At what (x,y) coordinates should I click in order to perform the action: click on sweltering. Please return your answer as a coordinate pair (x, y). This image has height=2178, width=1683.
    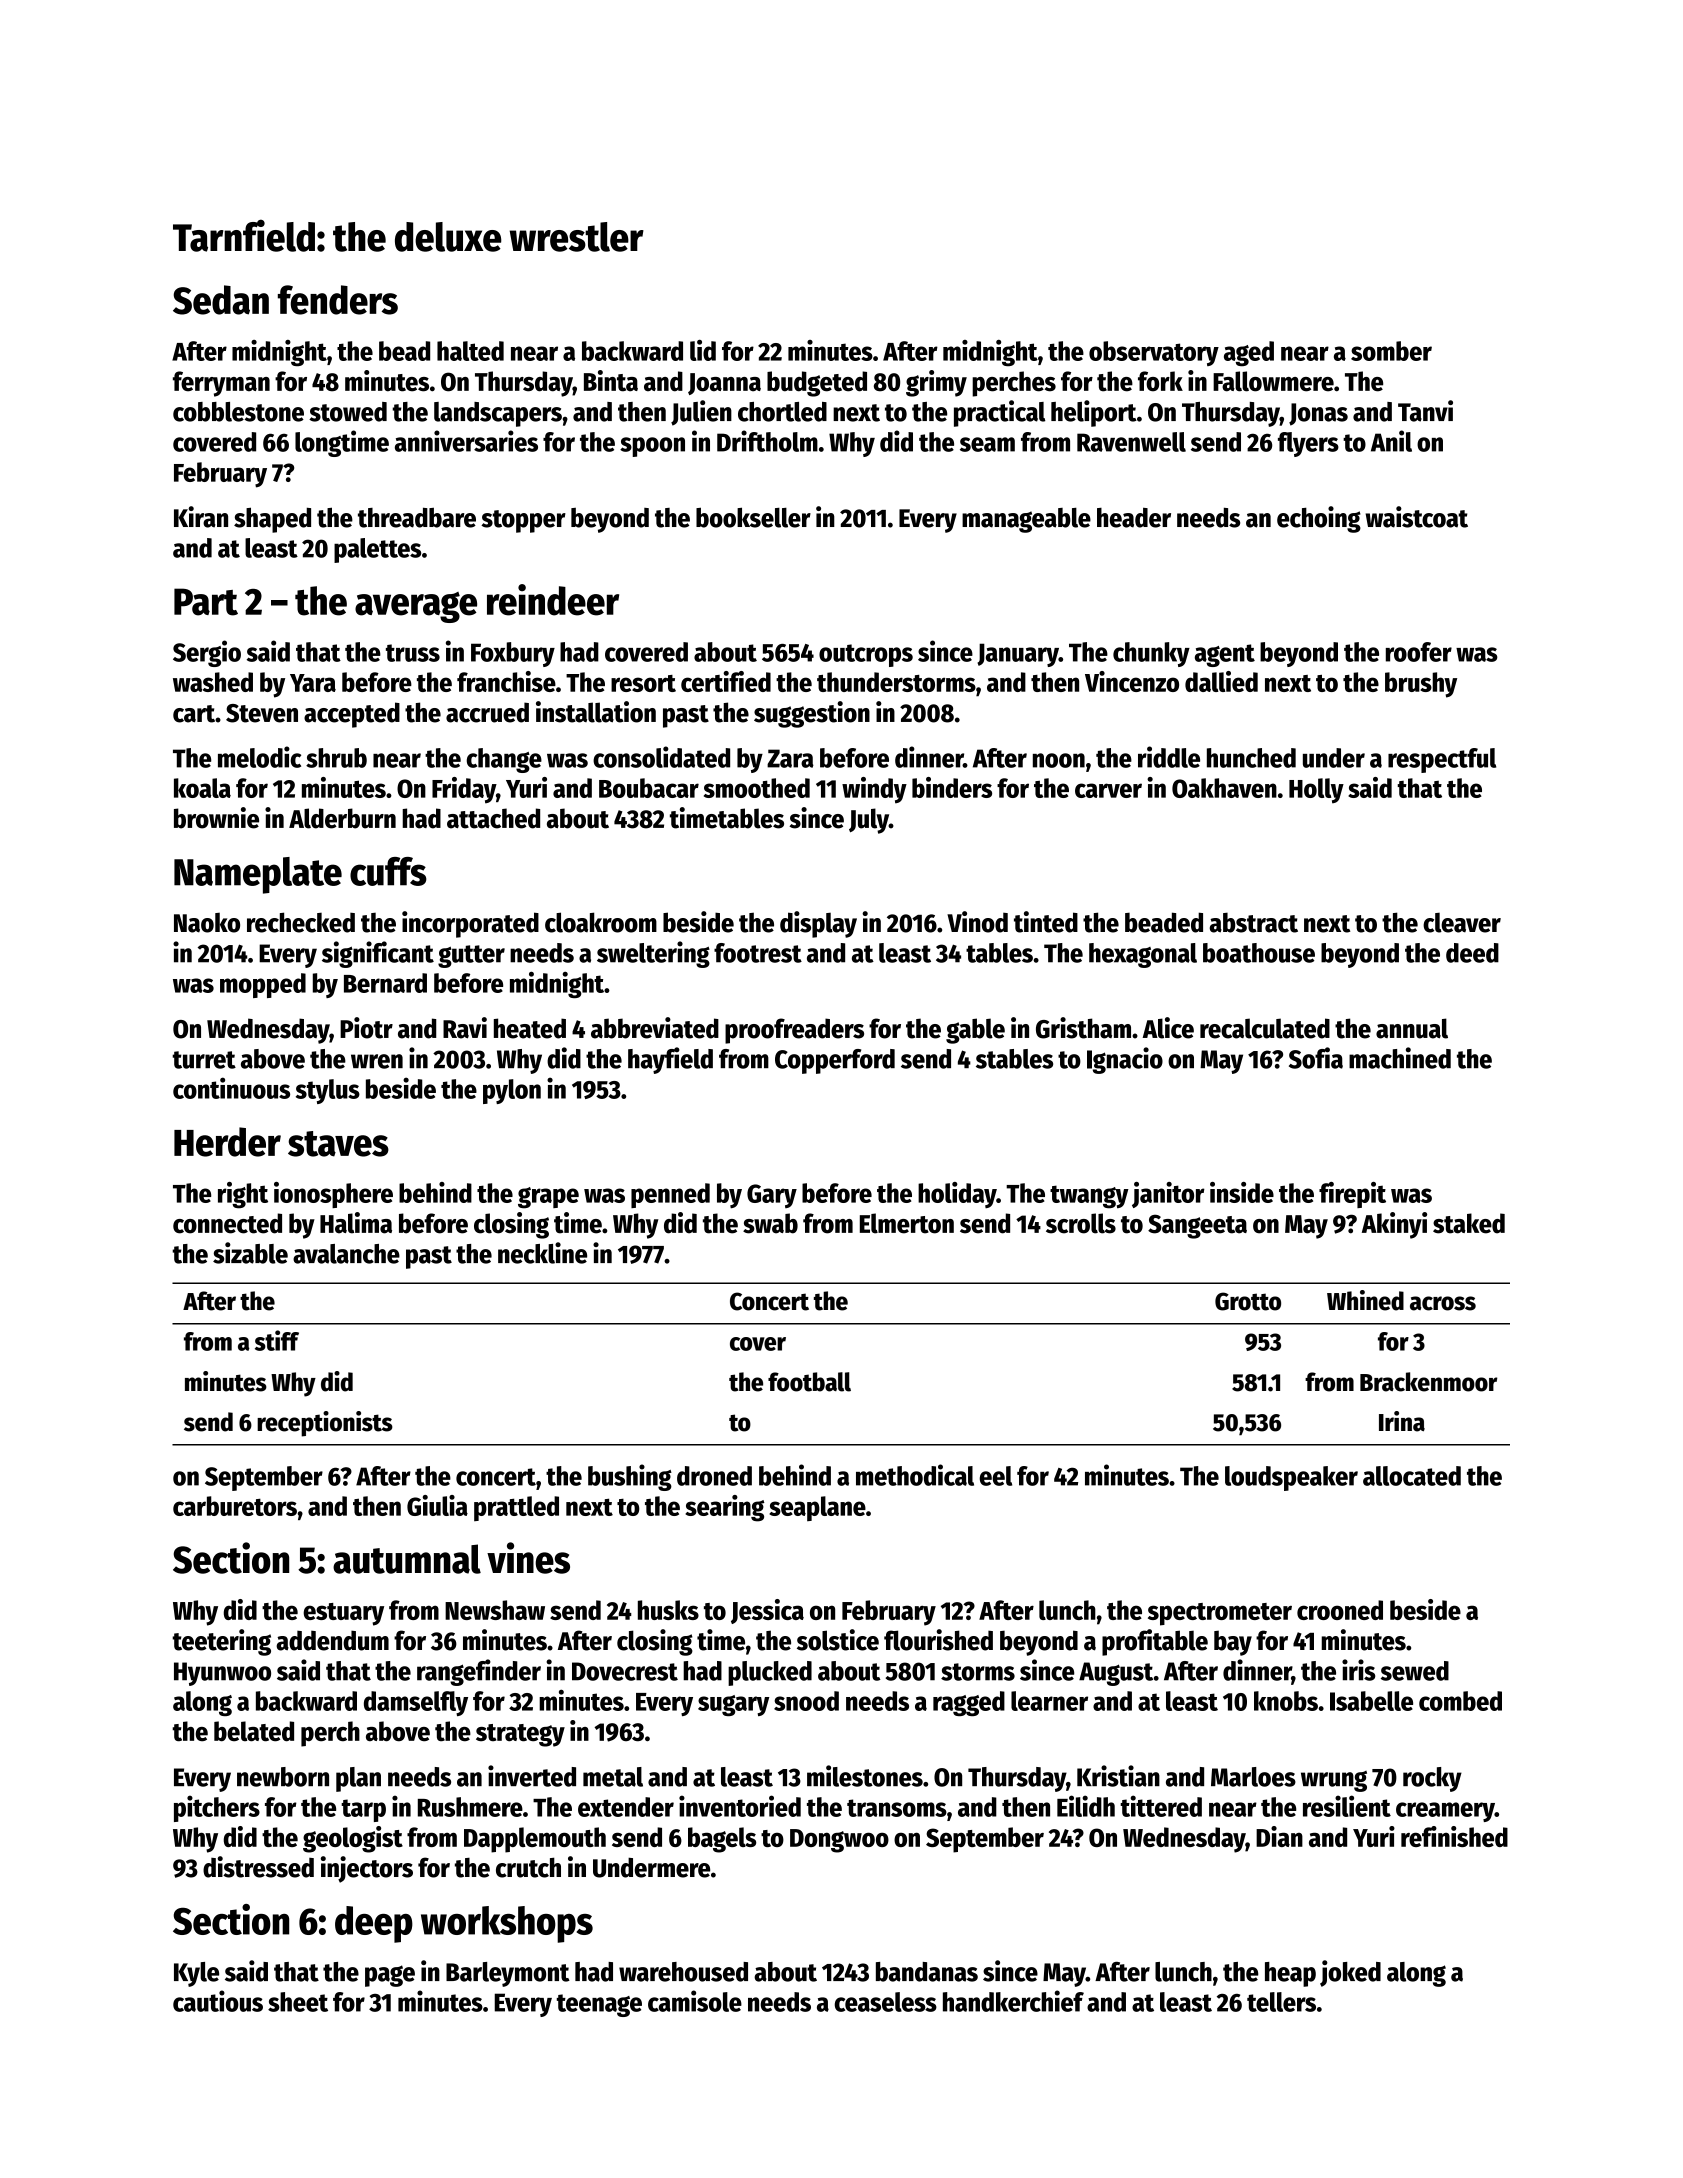
    Looking at the image, I should click on (653, 954).
